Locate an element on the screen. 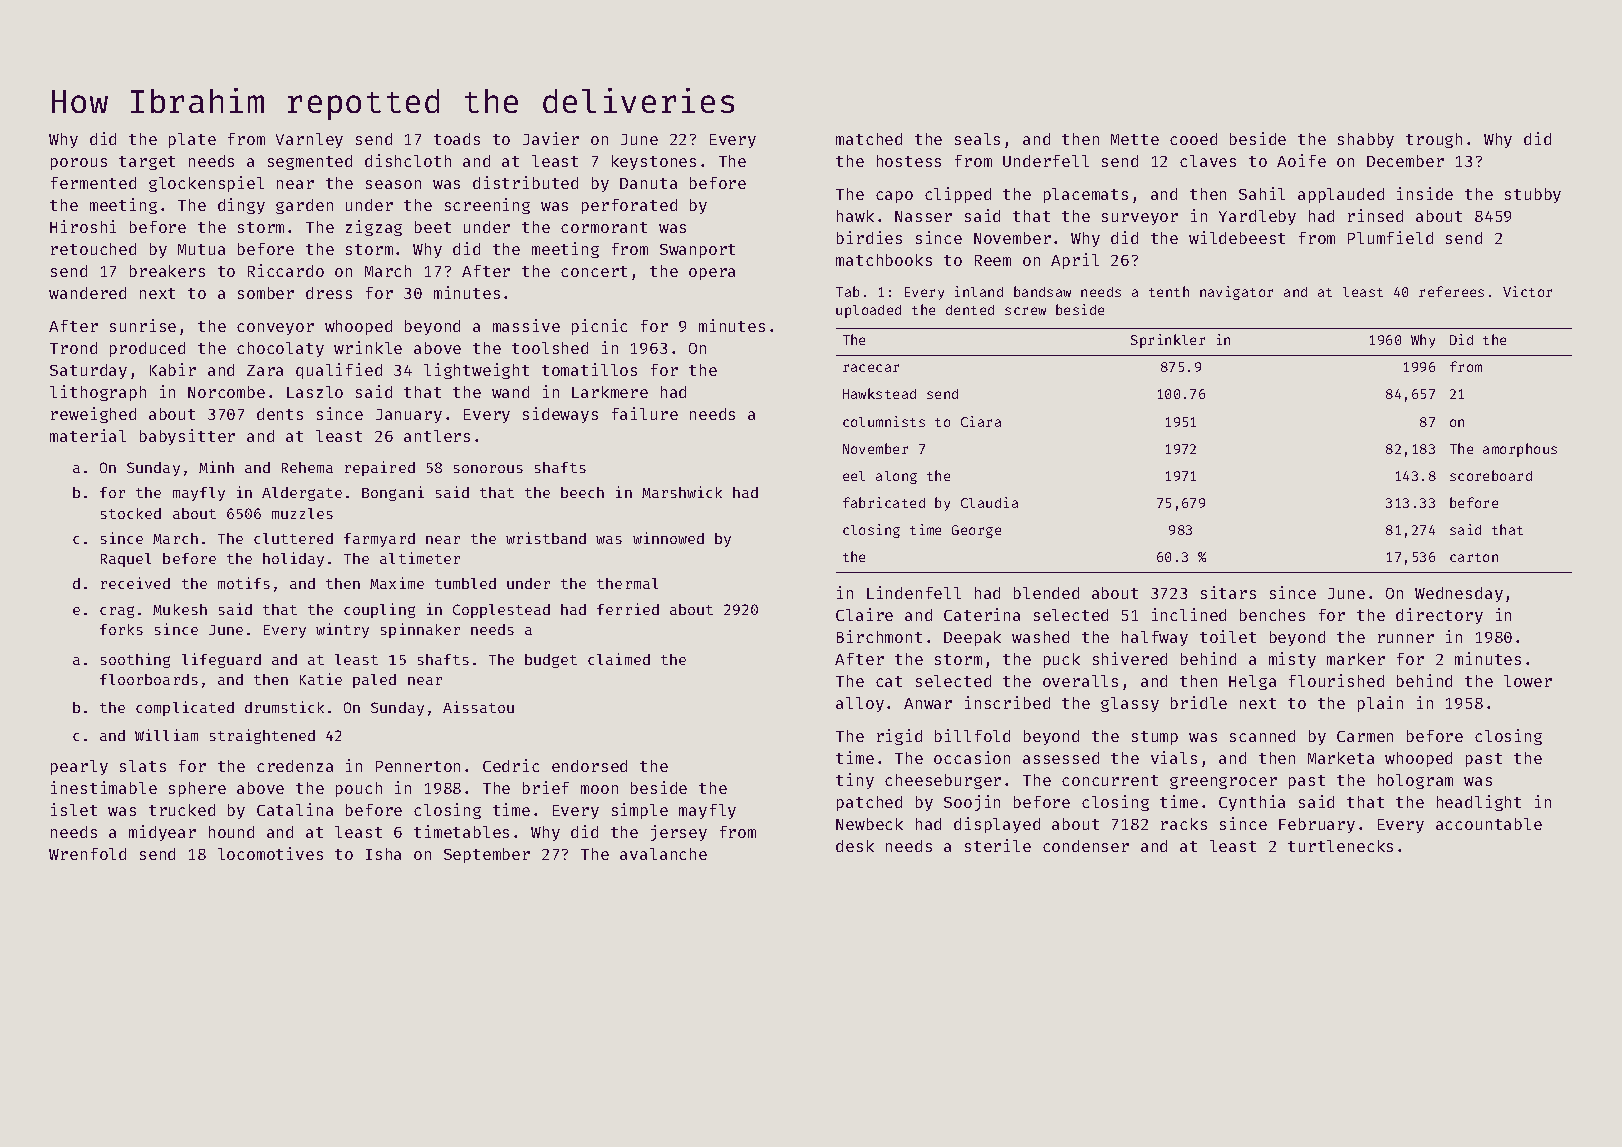  claimed is located at coordinates (619, 659).
